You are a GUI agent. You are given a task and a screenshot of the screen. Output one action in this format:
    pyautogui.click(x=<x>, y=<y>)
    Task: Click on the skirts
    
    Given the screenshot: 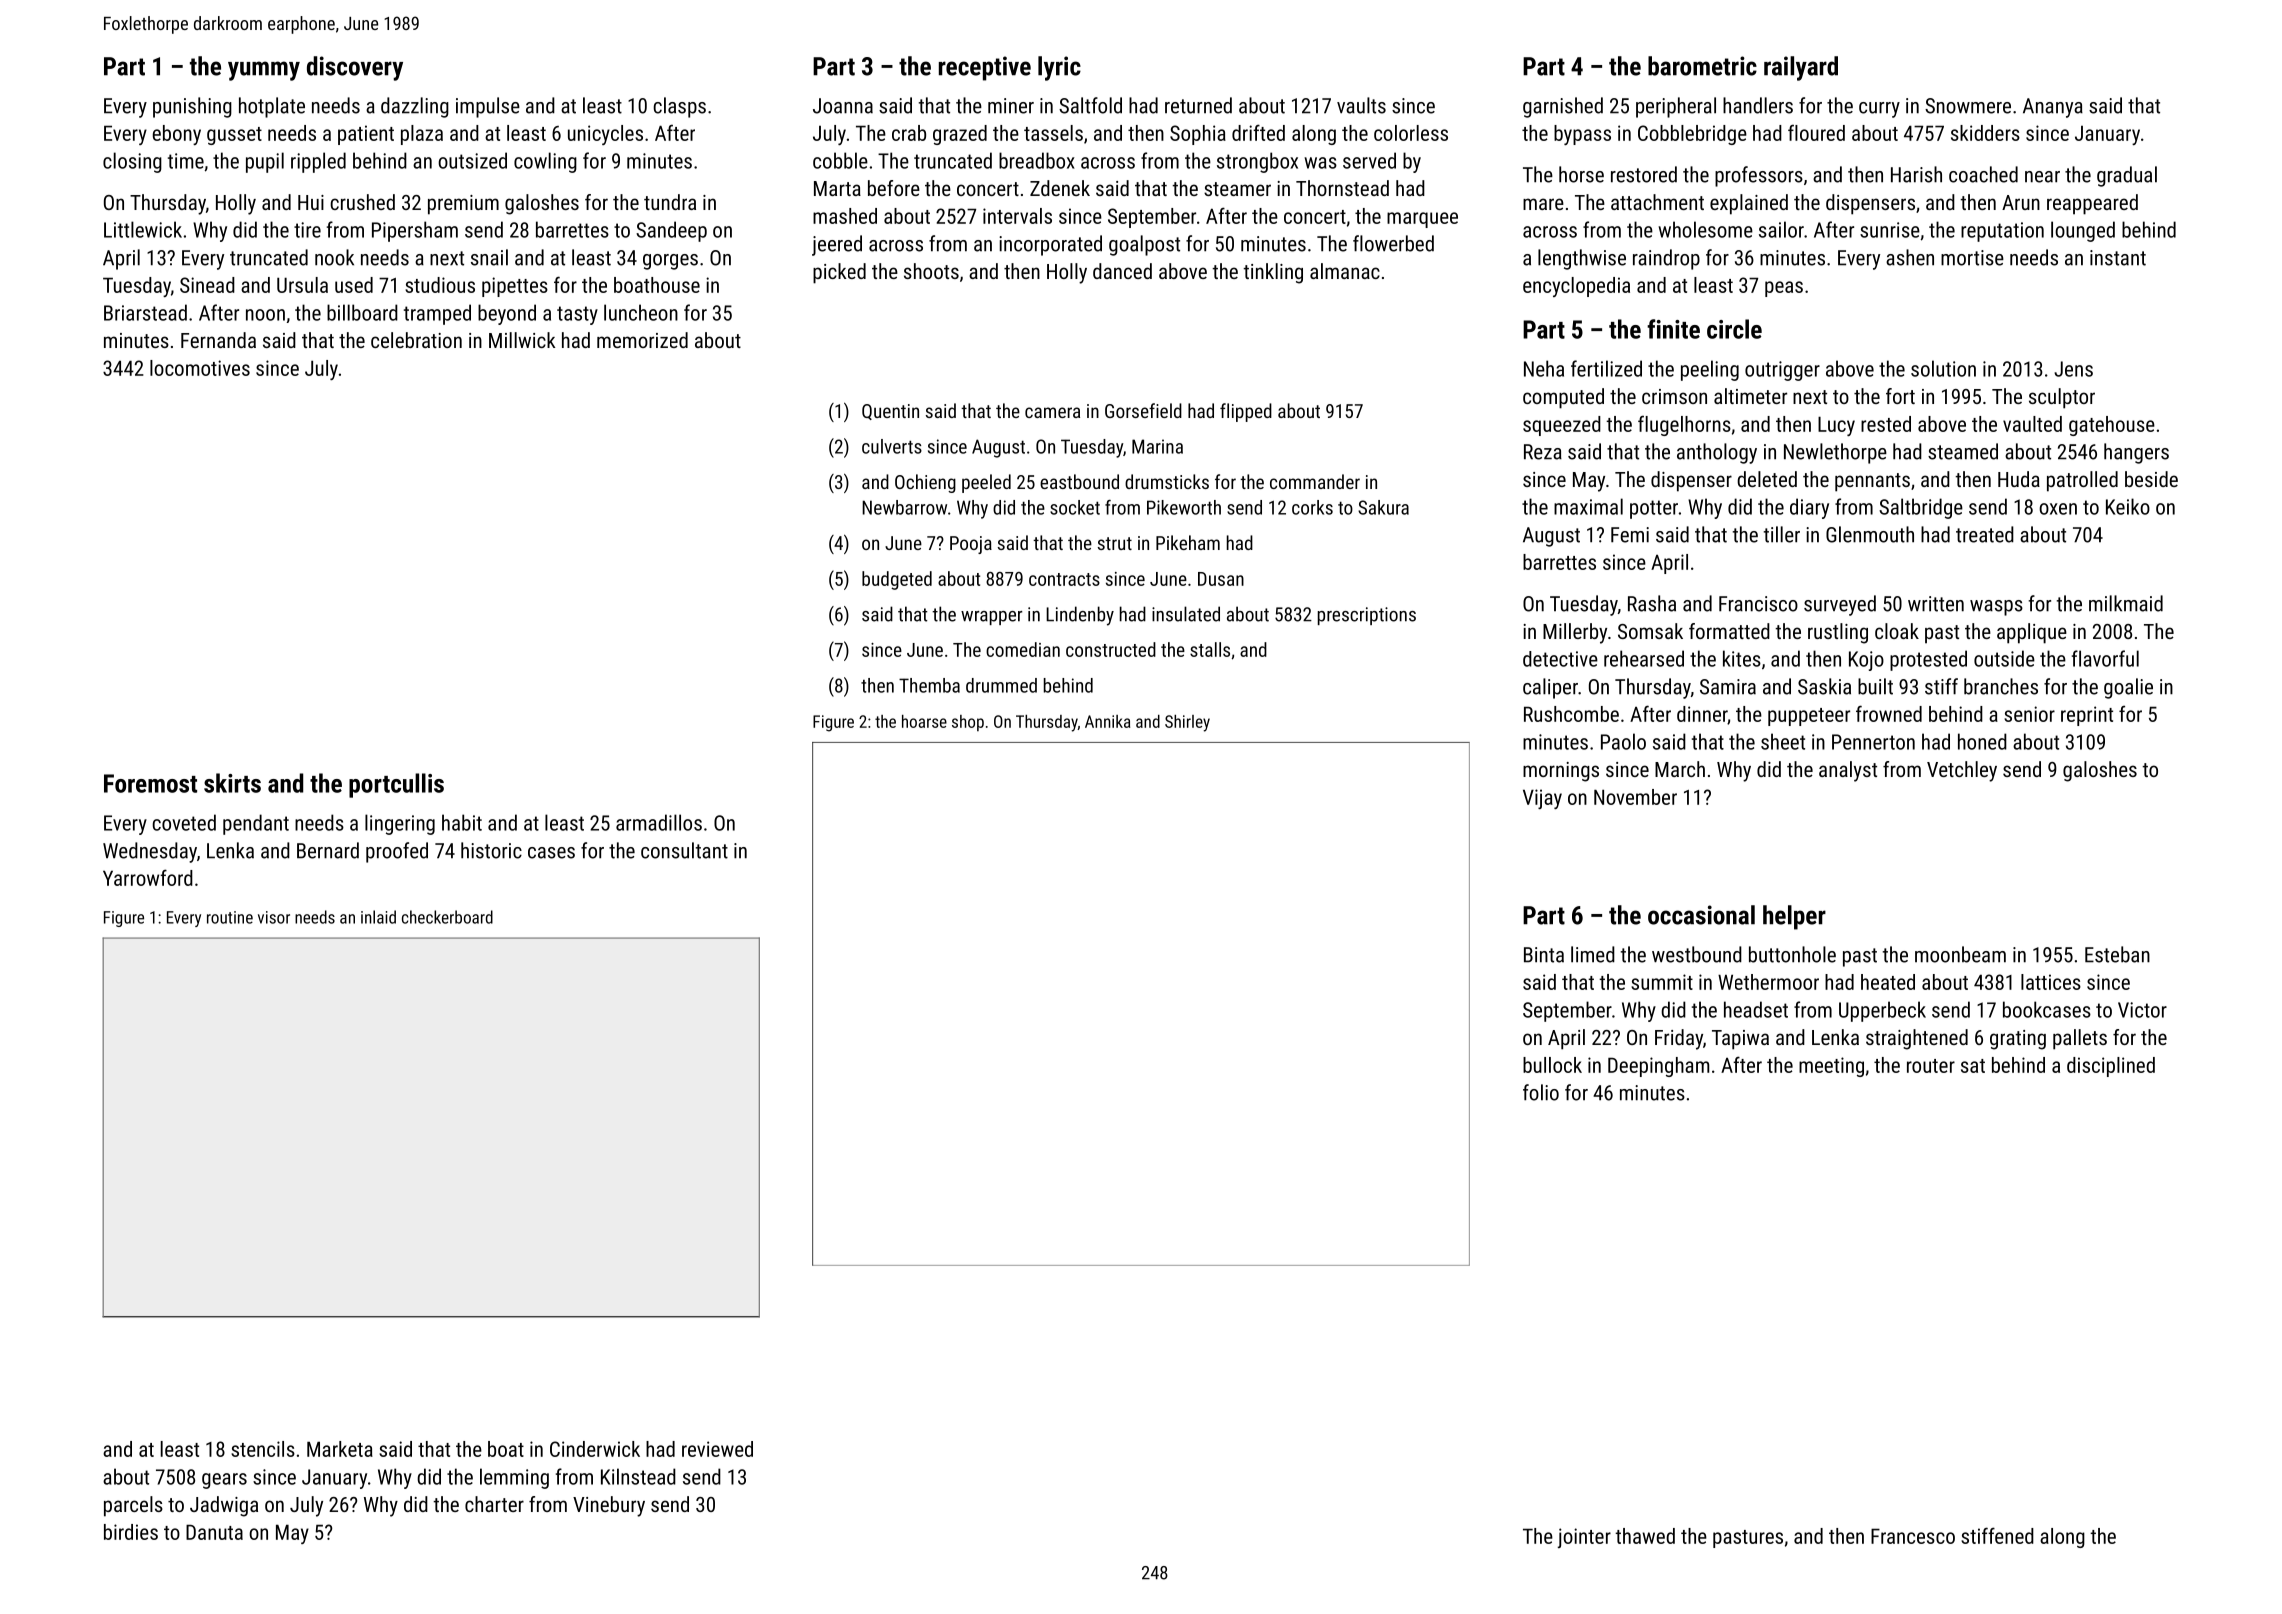 What is the action you would take?
    pyautogui.click(x=232, y=783)
